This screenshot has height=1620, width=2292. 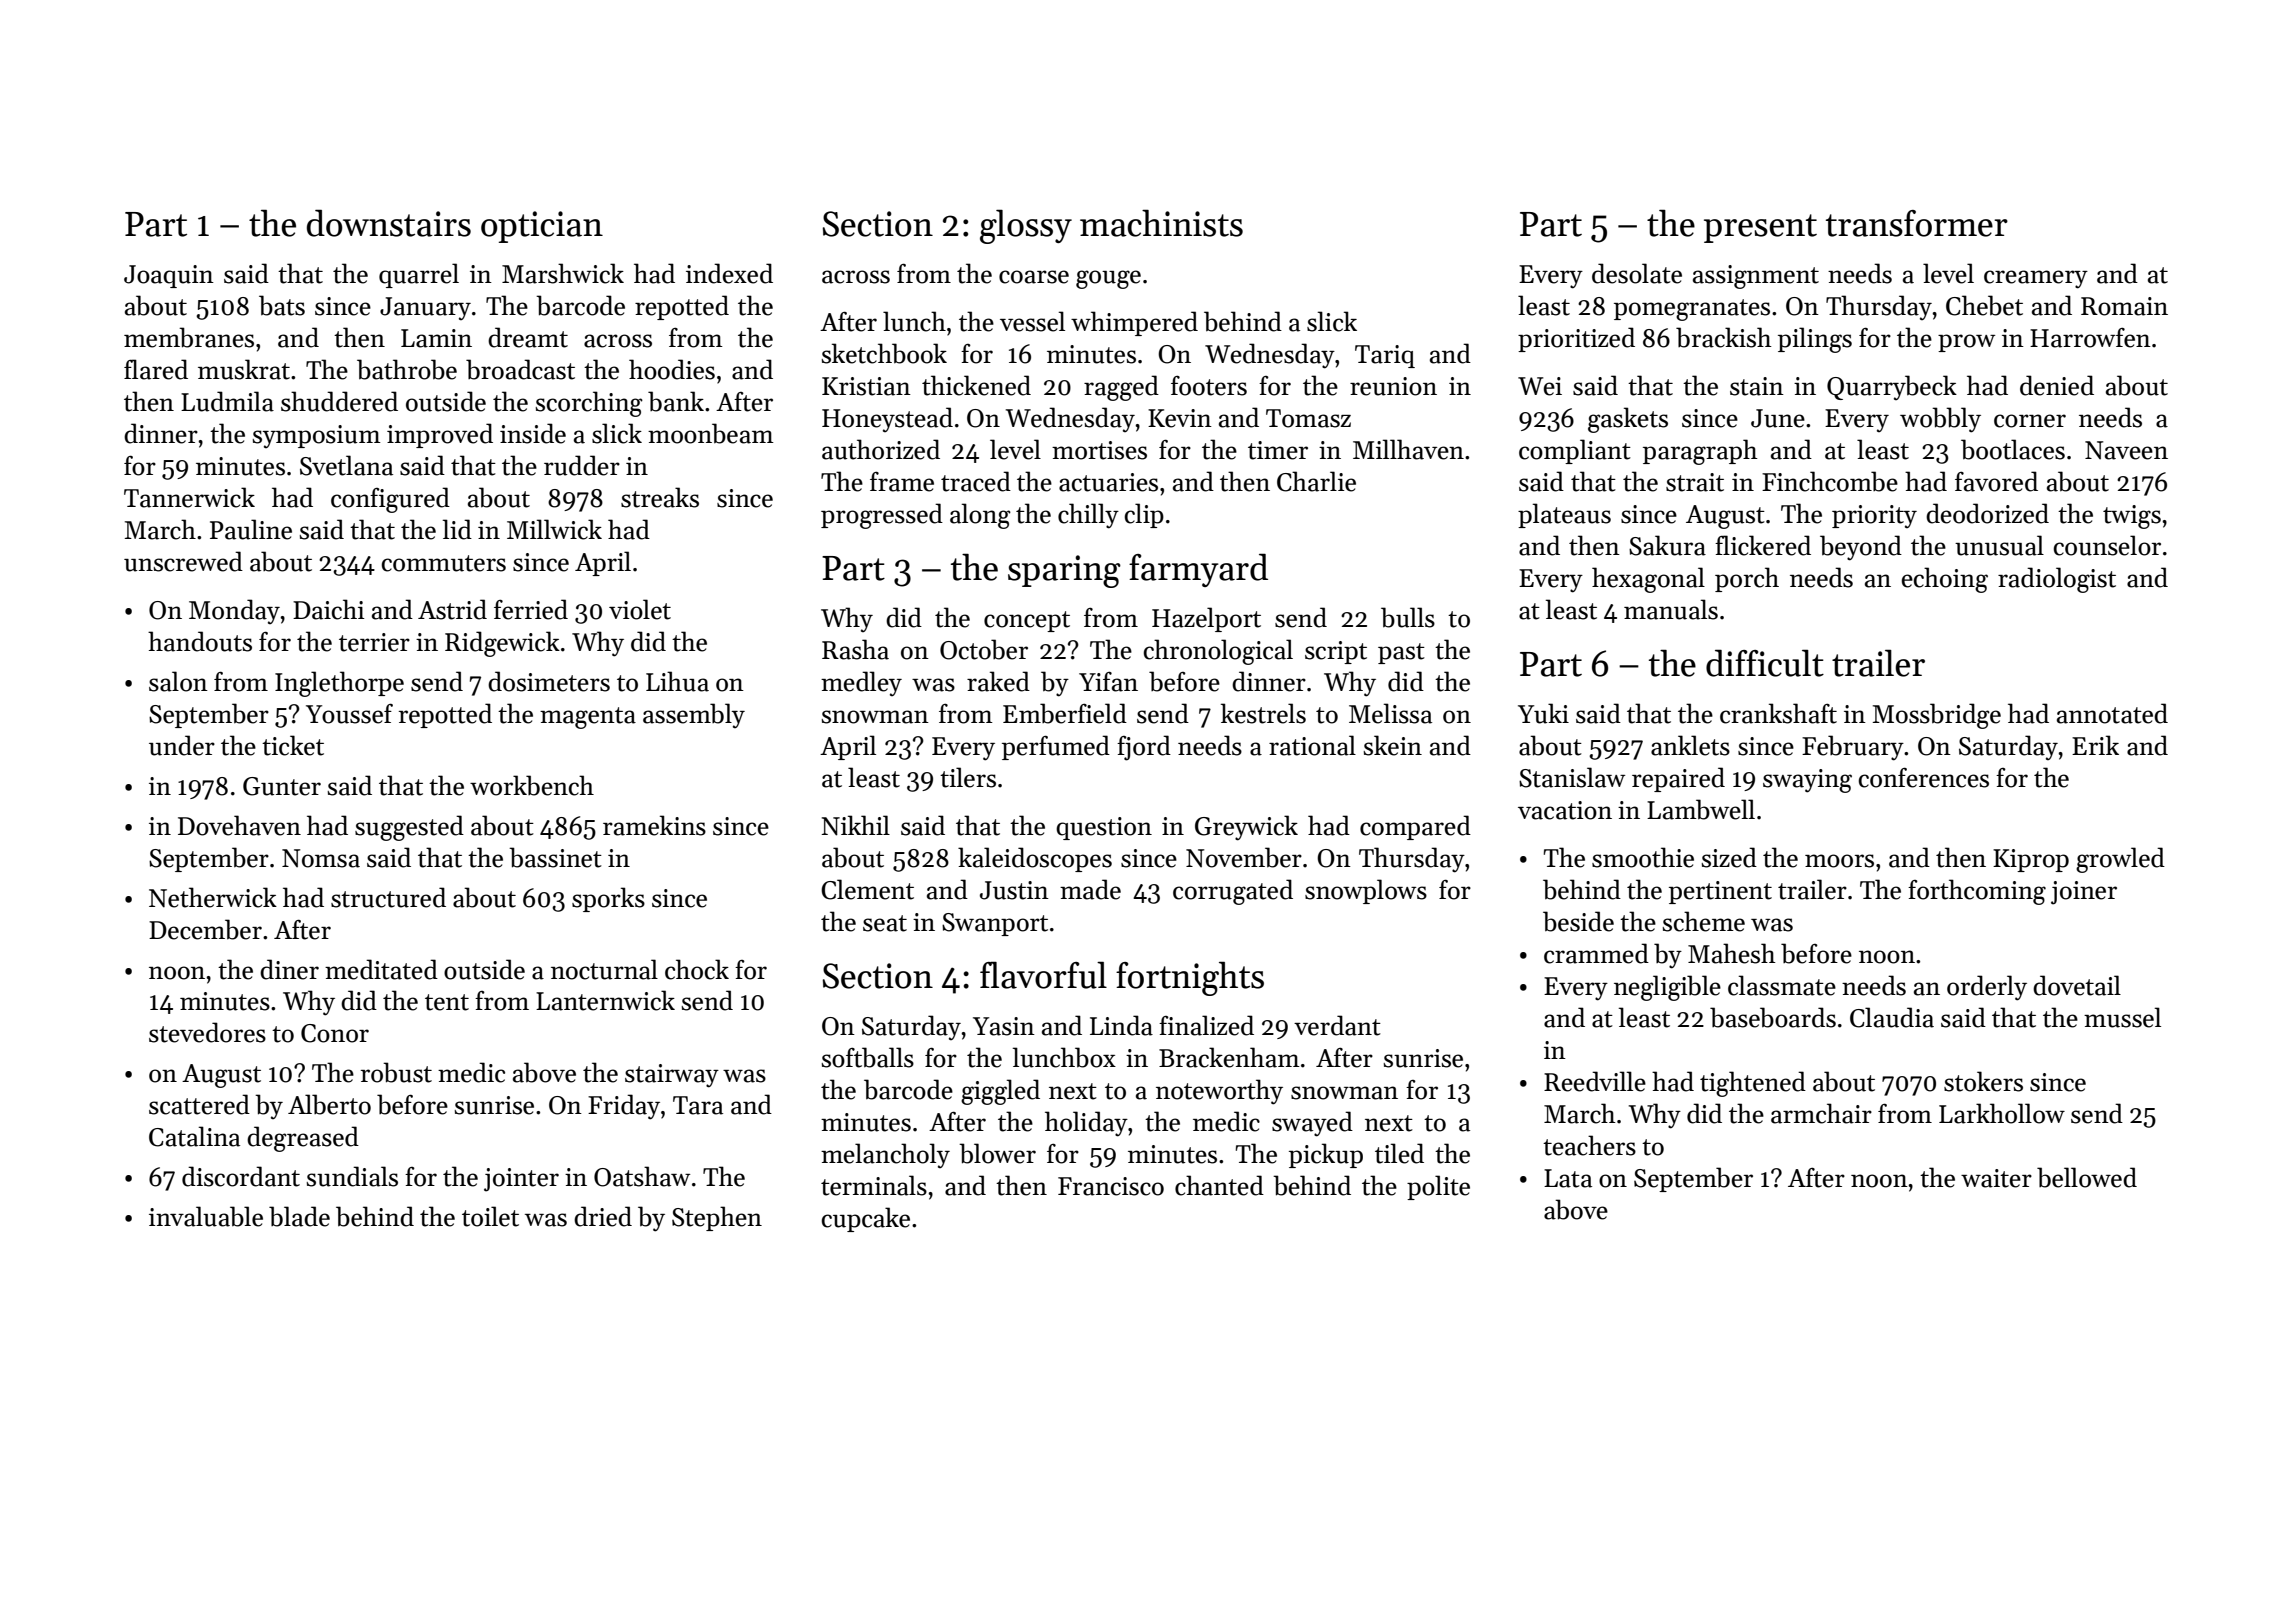 I want to click on Swanport, so click(x=995, y=924).
